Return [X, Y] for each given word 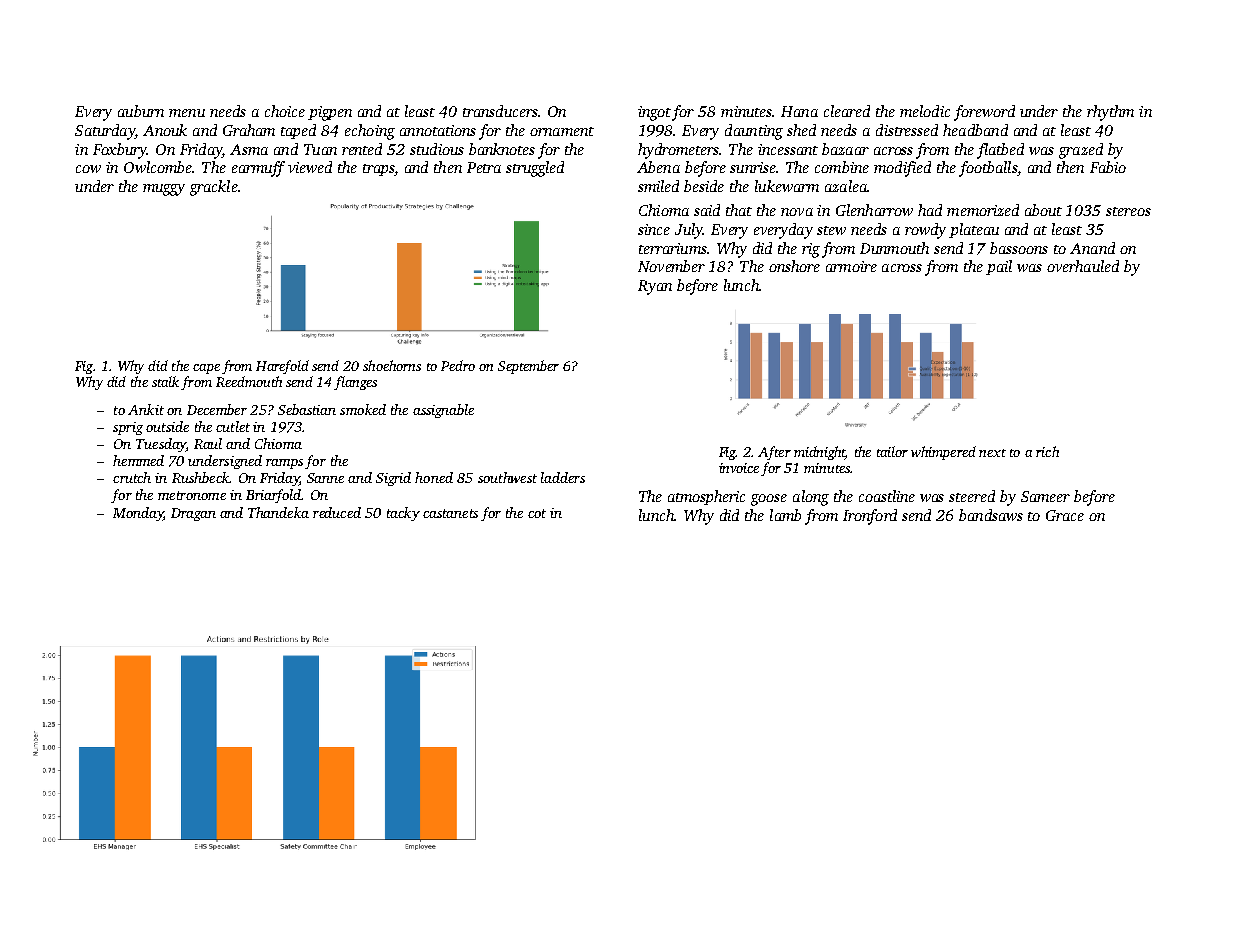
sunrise [753, 167]
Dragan [193, 514]
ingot [654, 113]
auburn [141, 111]
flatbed [1000, 151]
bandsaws [991, 515]
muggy [164, 190]
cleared [847, 111]
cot [537, 513]
